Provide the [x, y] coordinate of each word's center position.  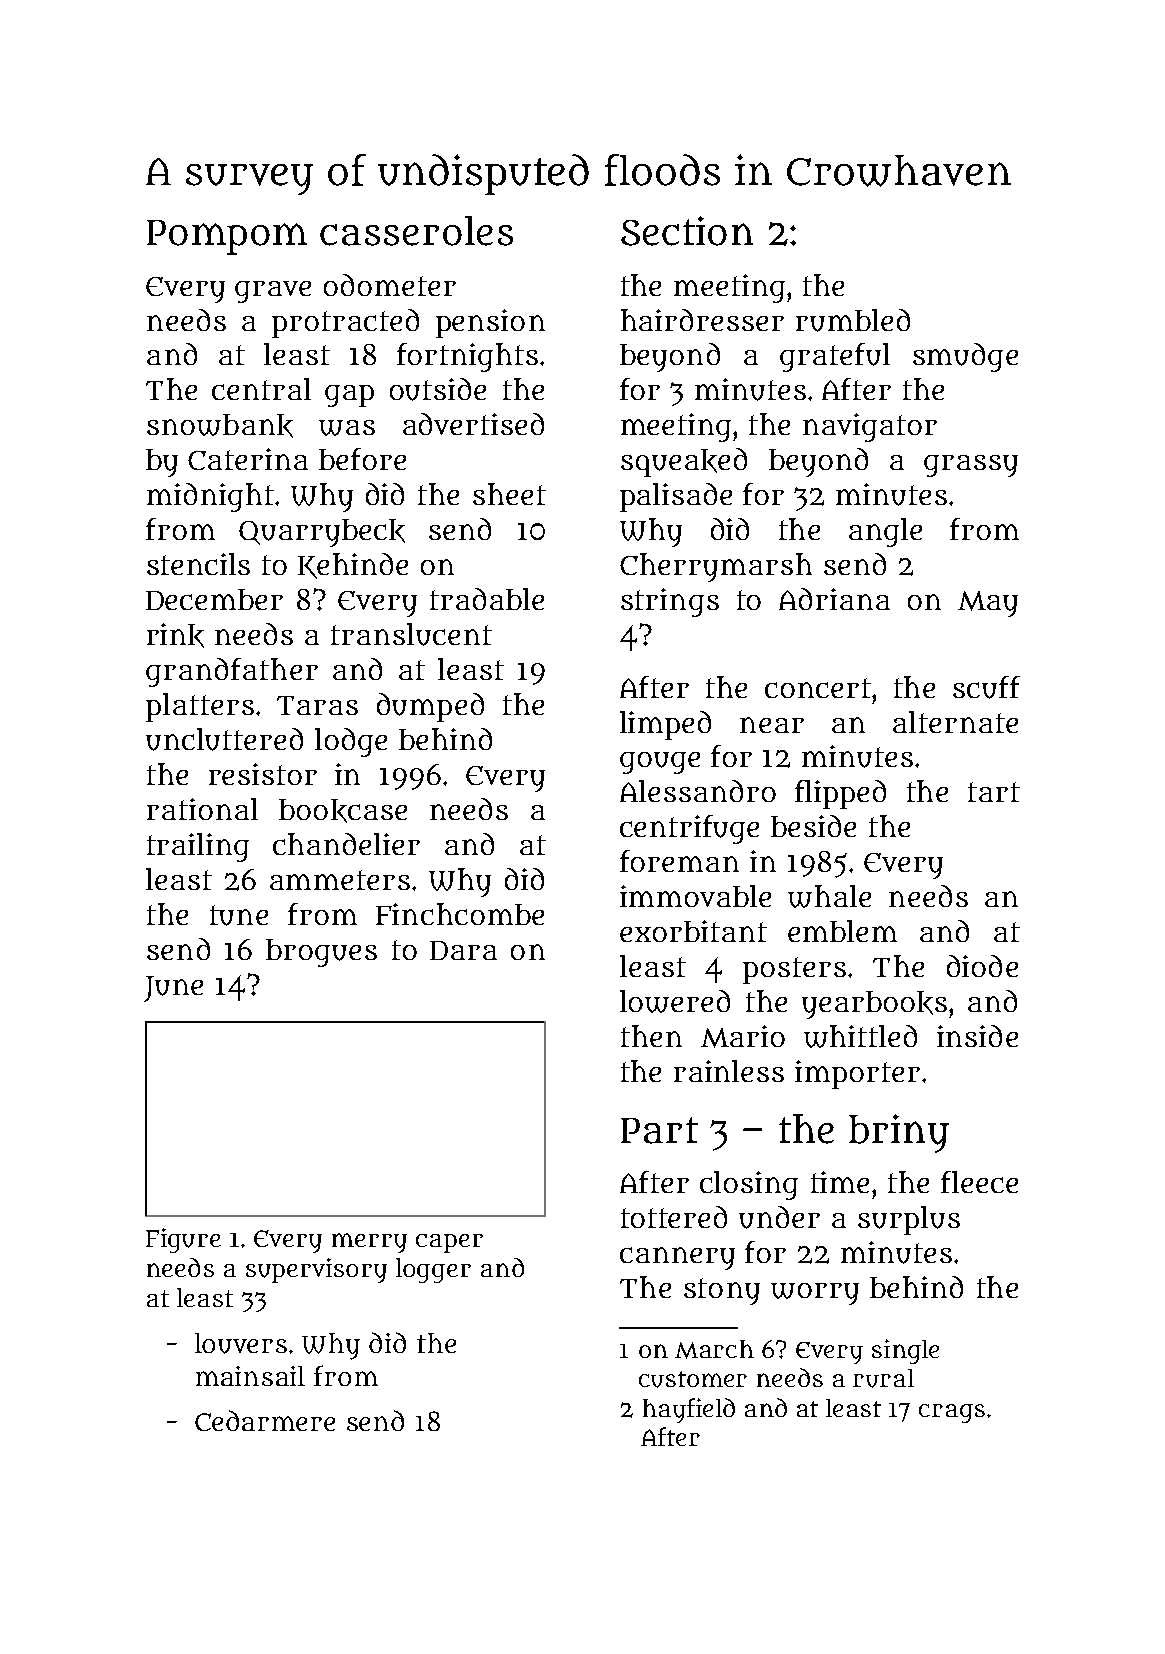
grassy [971, 466]
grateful [835, 357]
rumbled [853, 320]
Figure [183, 1240]
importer [857, 1074]
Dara [463, 950]
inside [977, 1036]
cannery [677, 1258]
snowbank [220, 426]
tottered [674, 1217]
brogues [321, 953]
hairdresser [702, 320]
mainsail [250, 1376]
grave [273, 292]
